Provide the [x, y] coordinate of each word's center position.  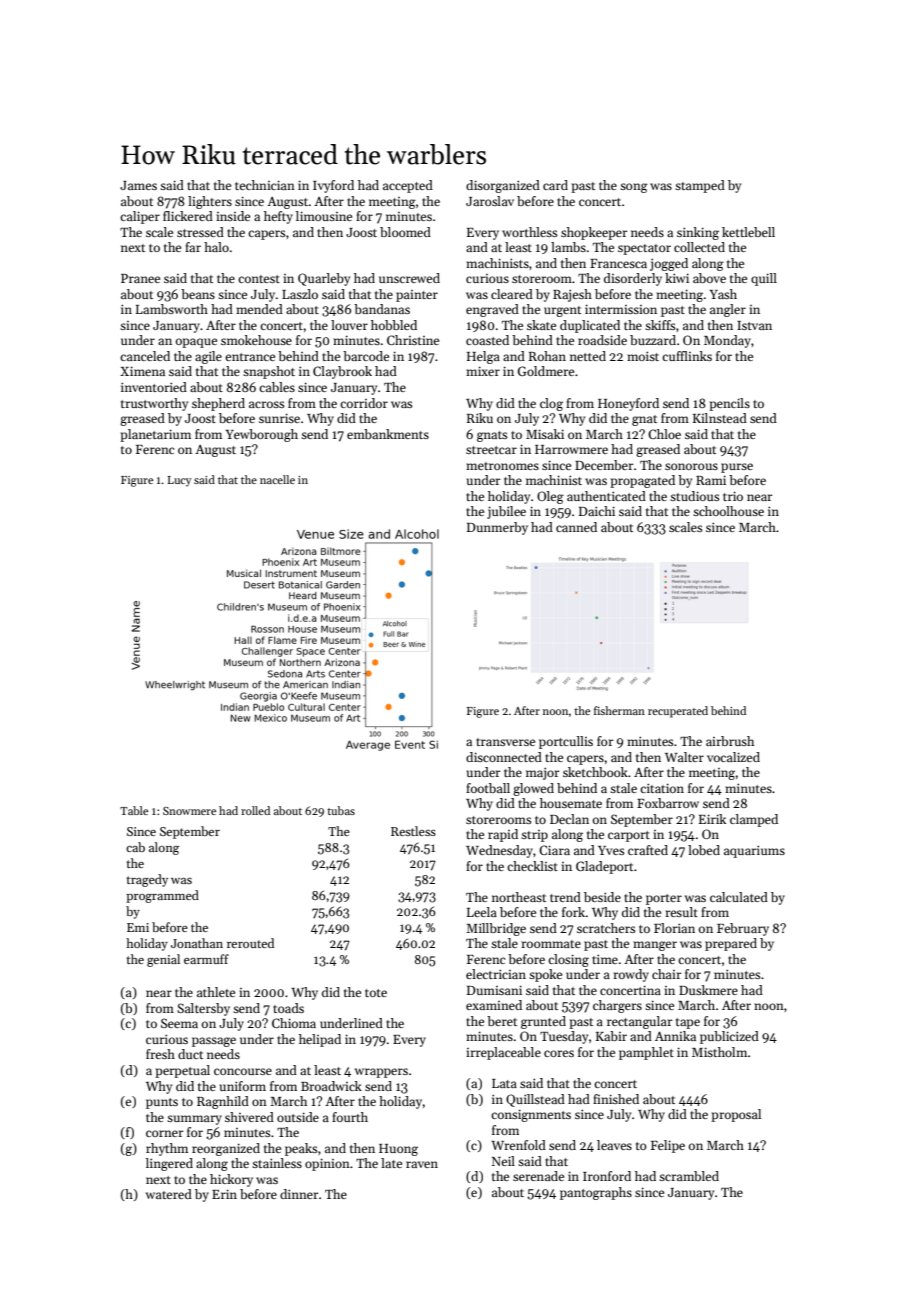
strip [534, 836]
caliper [140, 217]
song [634, 188]
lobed [704, 850]
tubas [341, 810]
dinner [299, 1194]
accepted [408, 186]
